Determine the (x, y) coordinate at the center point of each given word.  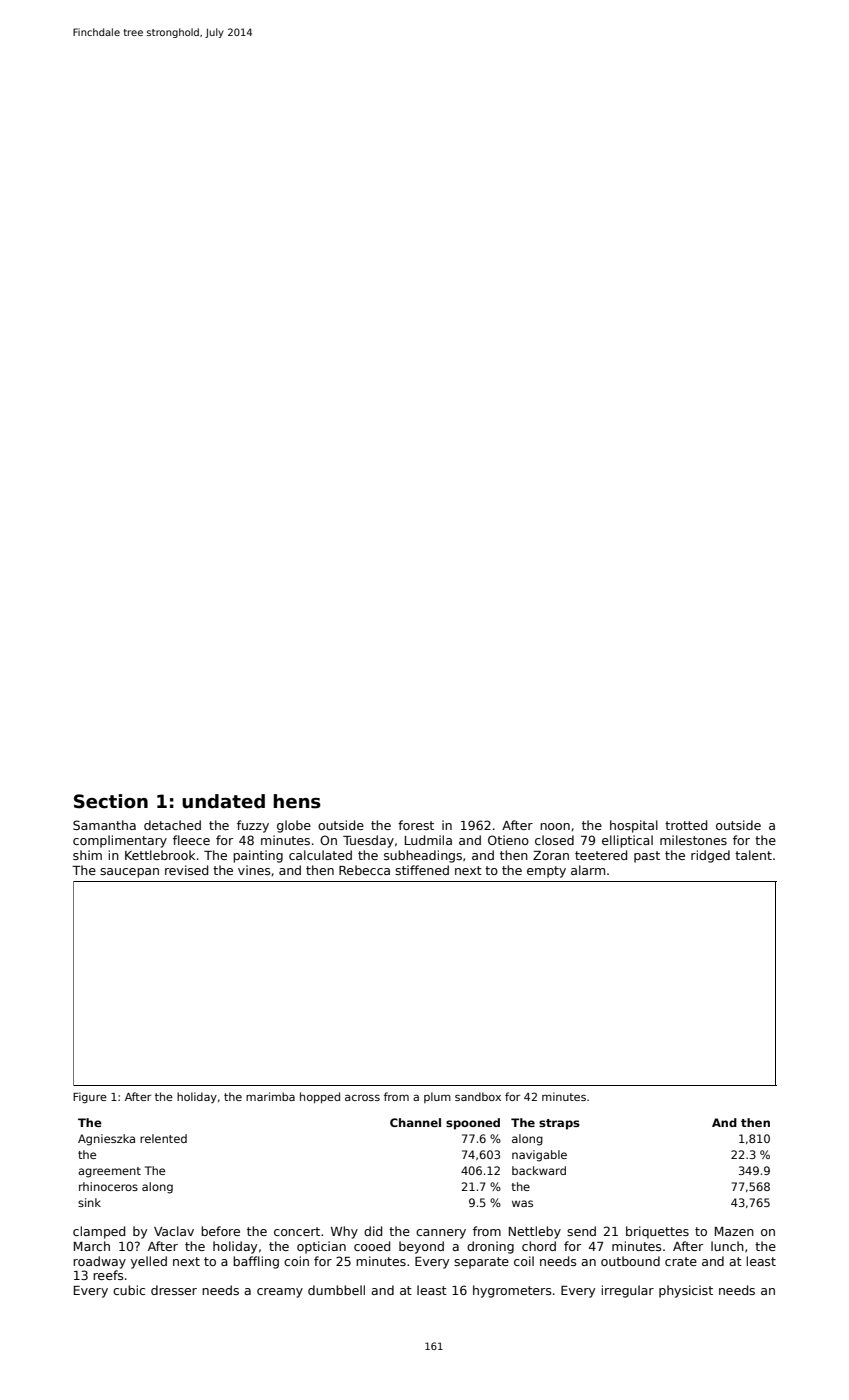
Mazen (734, 1231)
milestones (693, 840)
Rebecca (364, 870)
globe (294, 826)
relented (163, 1138)
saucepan (129, 873)
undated (223, 801)
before (220, 1231)
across (362, 1097)
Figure (90, 1098)
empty (546, 872)
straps (559, 1124)
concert (297, 1231)
